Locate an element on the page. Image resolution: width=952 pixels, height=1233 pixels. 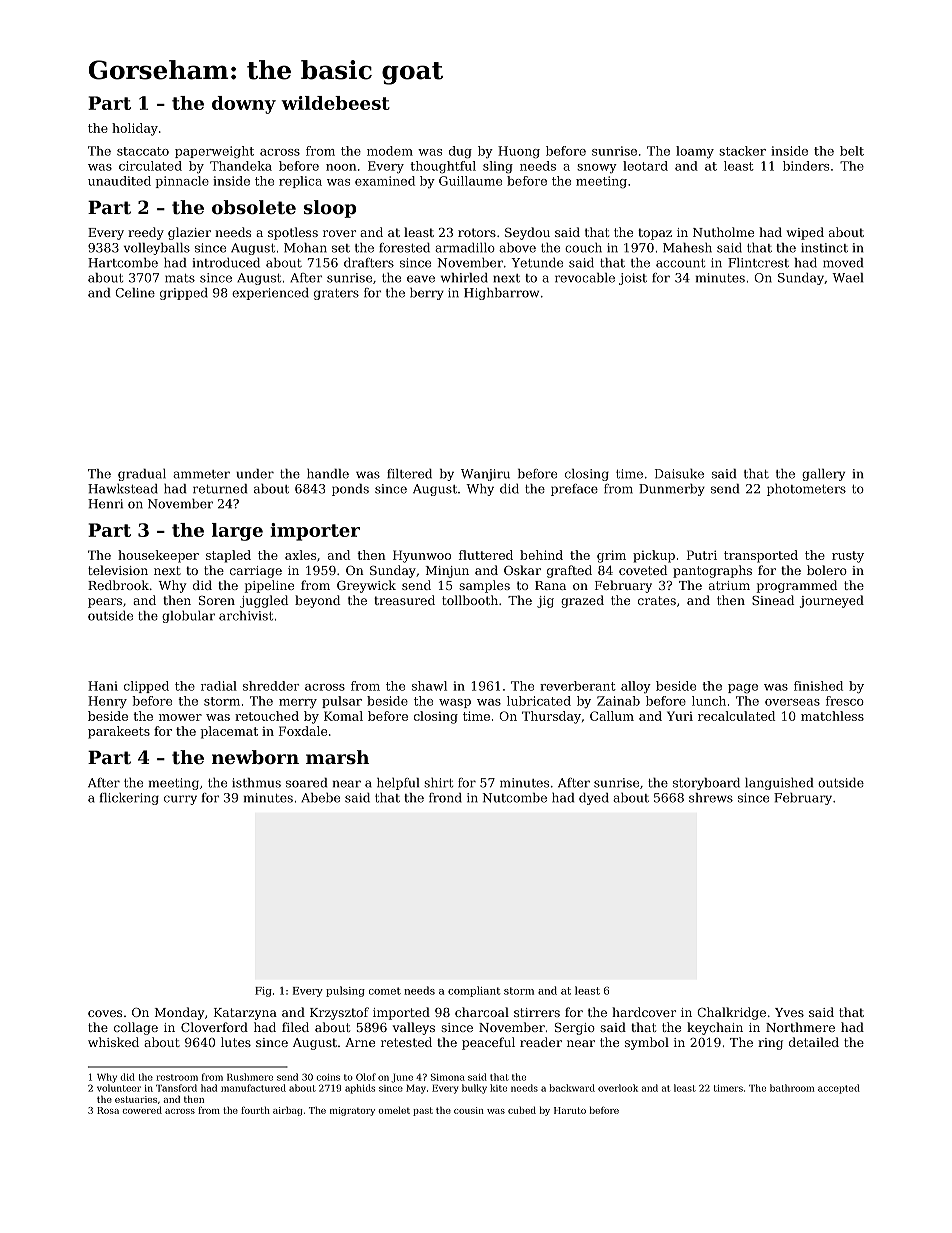
curry is located at coordinates (180, 800).
